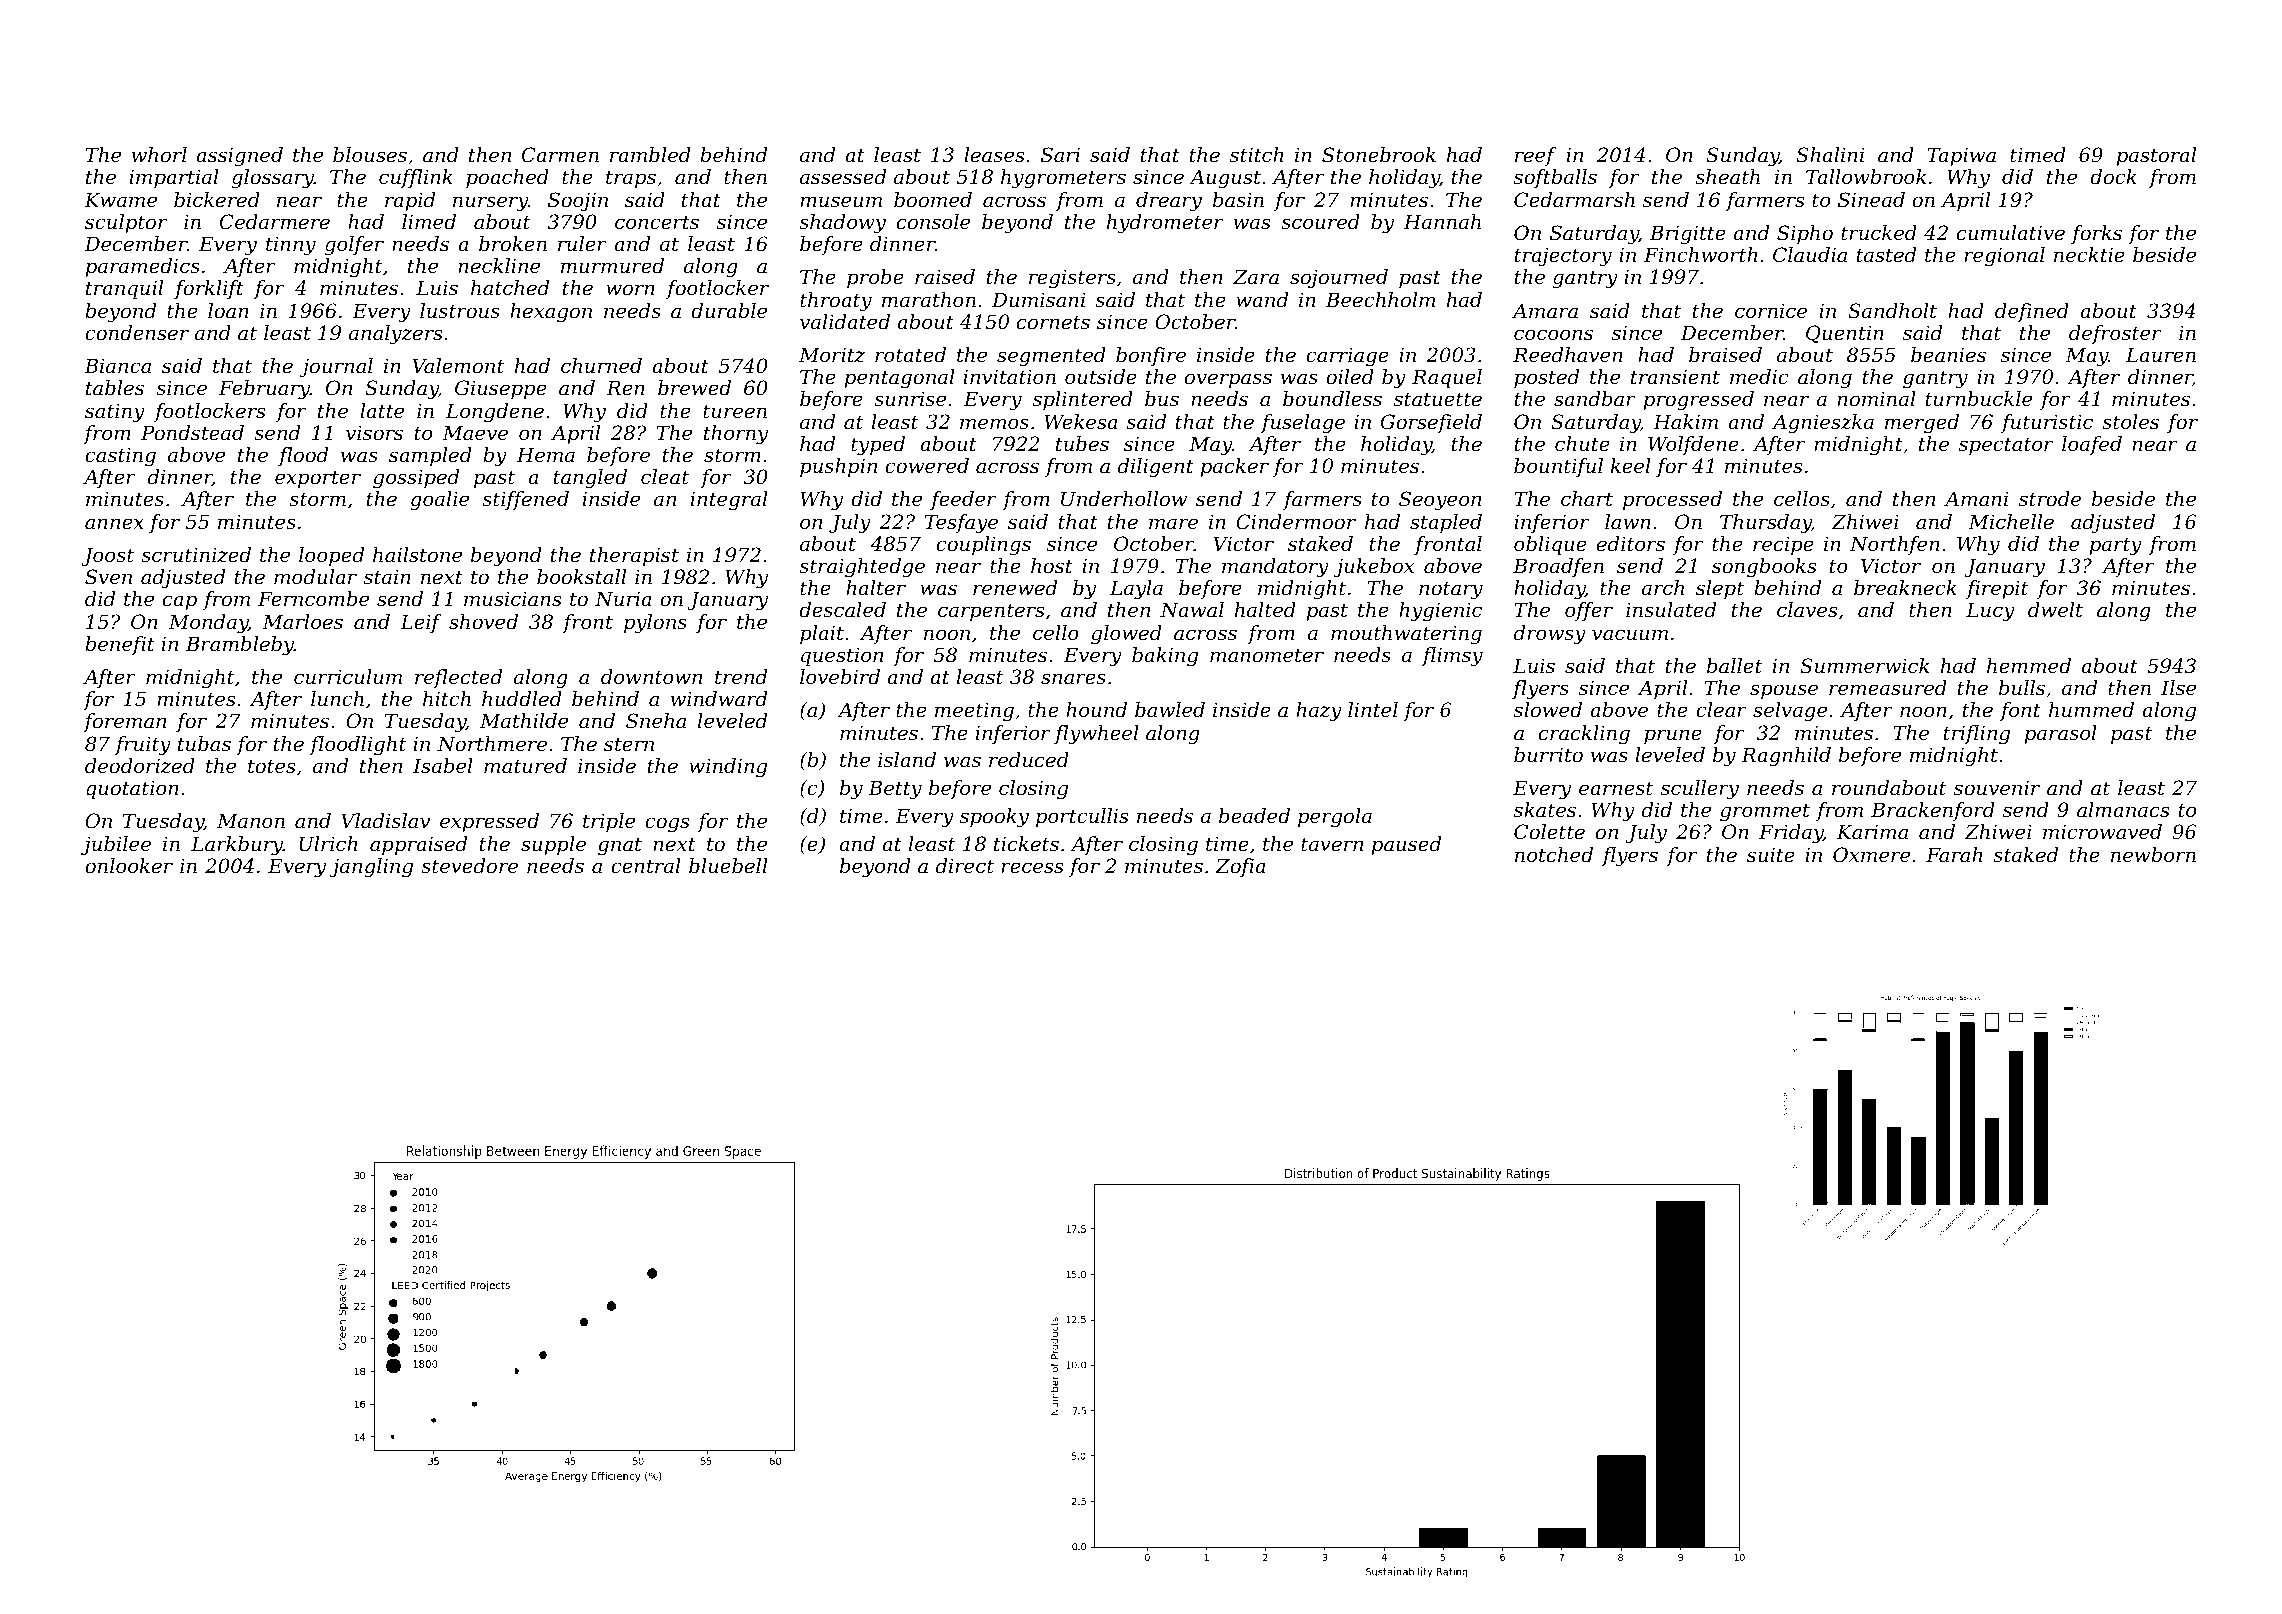 This document has width=2282, height=1614. I want to click on recess, so click(1032, 868).
